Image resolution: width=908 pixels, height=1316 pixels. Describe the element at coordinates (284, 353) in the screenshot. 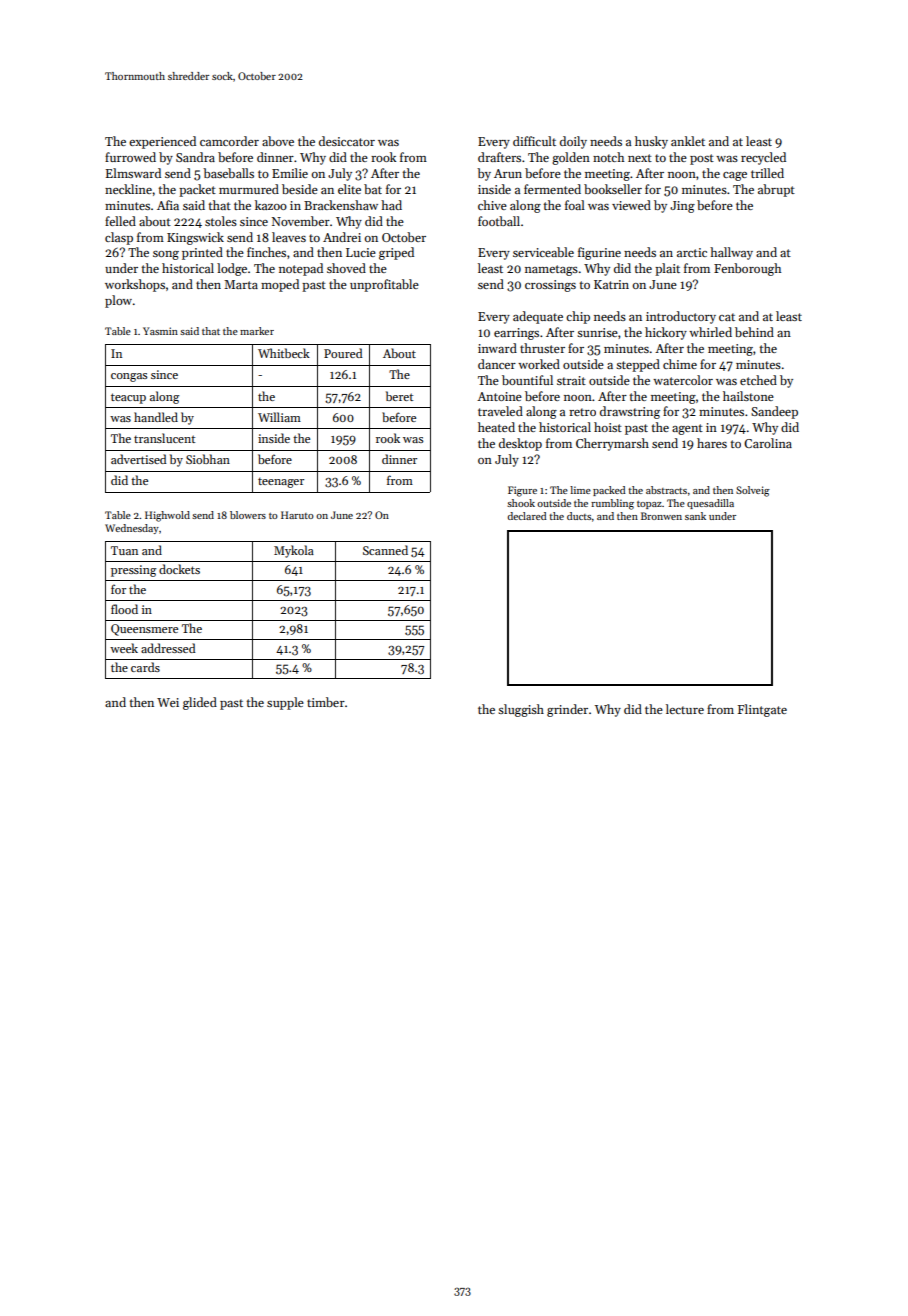

I see `Whitbeck` at that location.
